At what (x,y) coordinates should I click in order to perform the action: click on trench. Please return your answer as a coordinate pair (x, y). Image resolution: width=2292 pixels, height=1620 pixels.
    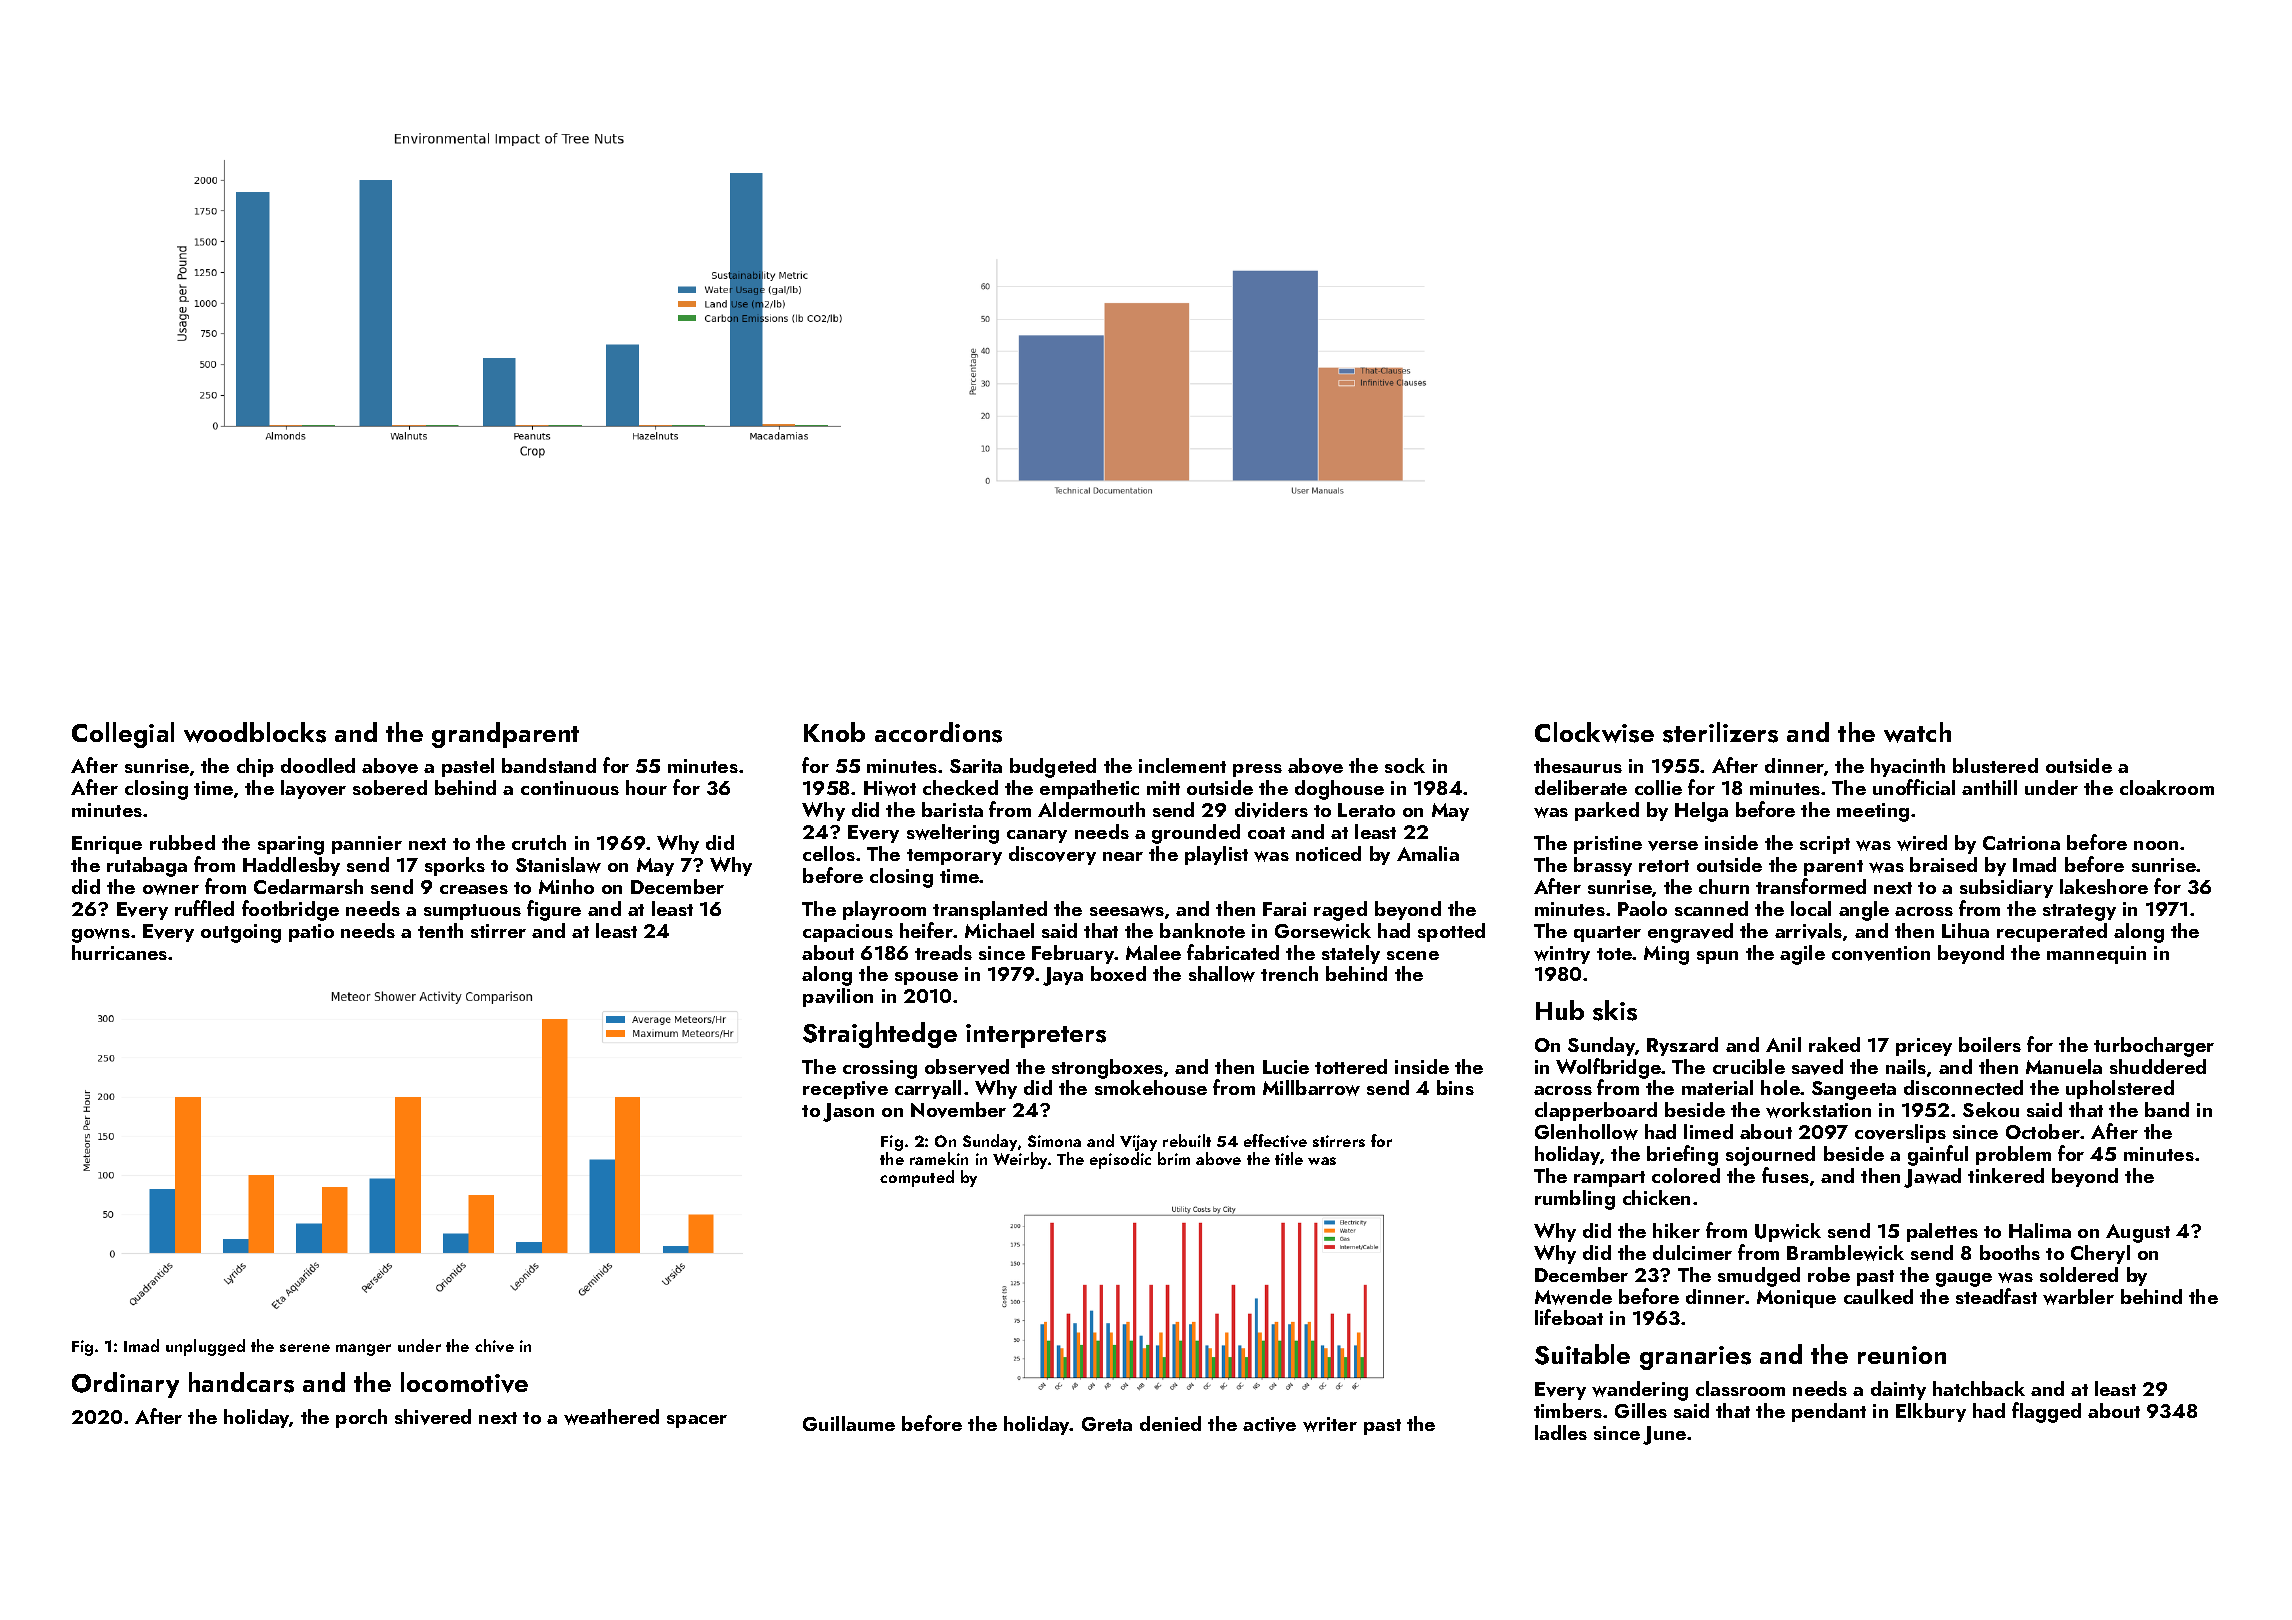
    Looking at the image, I should click on (1289, 973).
